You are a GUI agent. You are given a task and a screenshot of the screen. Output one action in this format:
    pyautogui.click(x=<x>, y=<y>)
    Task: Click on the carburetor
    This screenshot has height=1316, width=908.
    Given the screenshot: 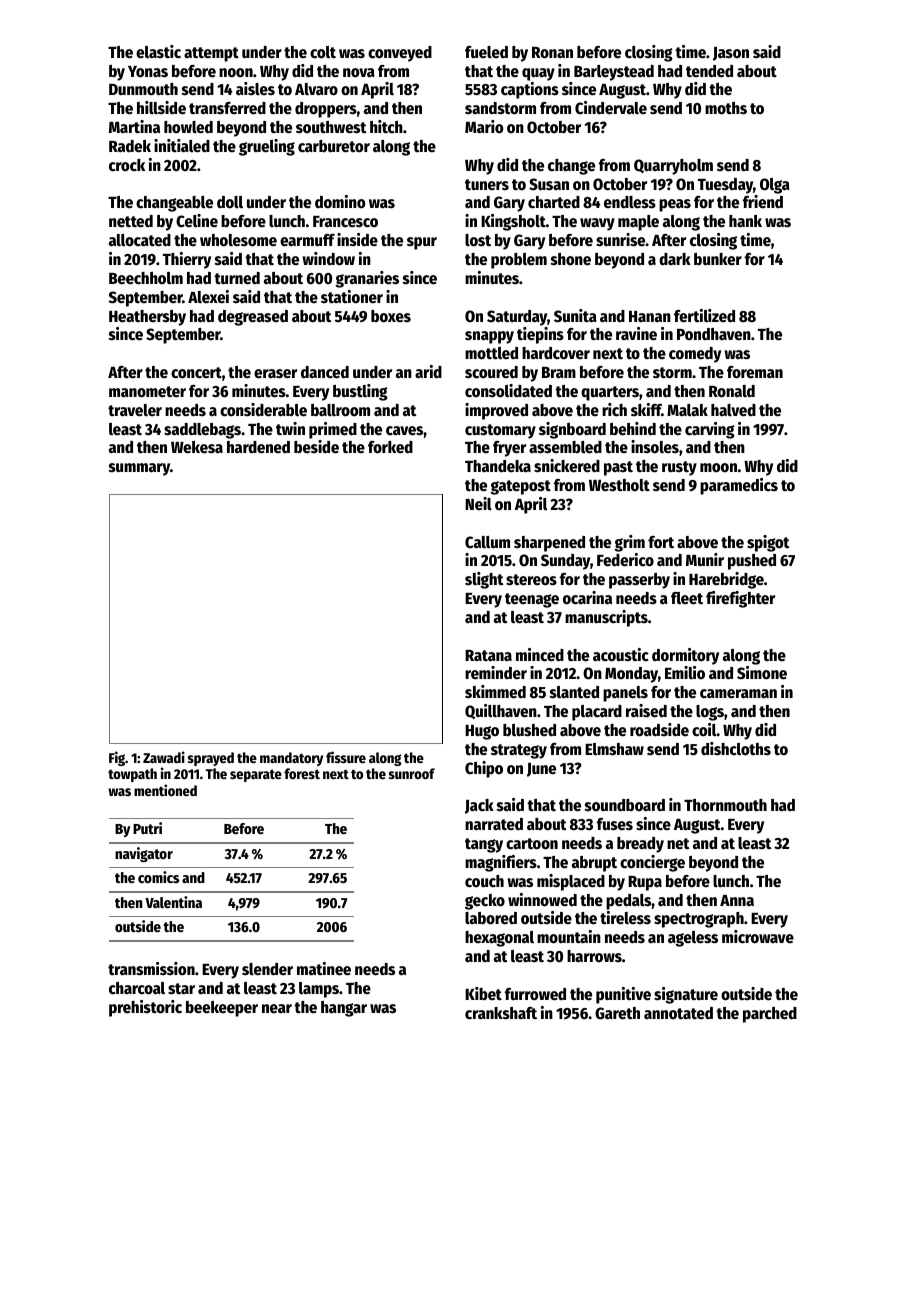 What is the action you would take?
    pyautogui.click(x=334, y=146)
